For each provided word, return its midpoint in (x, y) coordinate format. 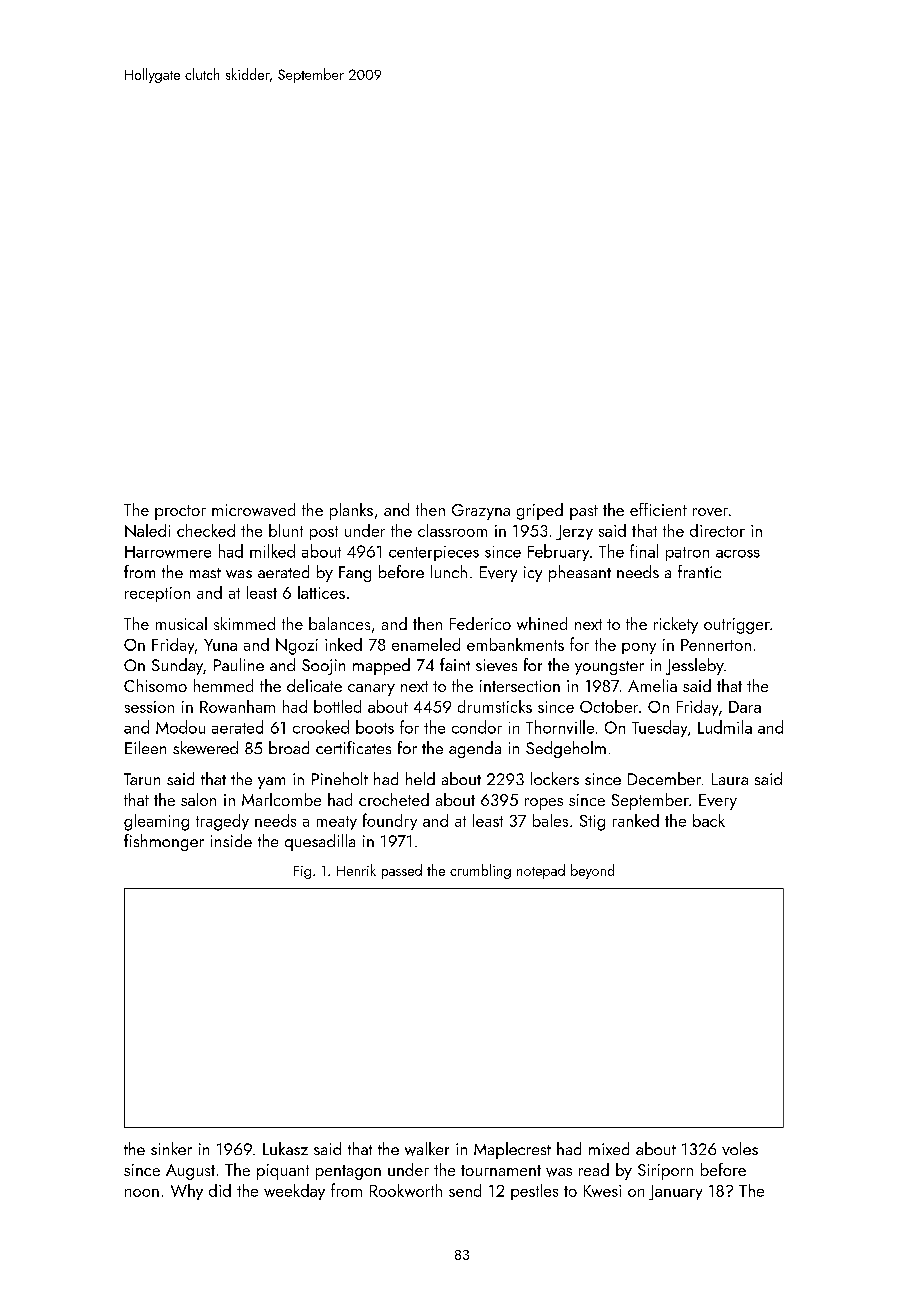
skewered (205, 747)
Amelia (652, 685)
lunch (449, 571)
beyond (592, 871)
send (465, 1190)
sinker (171, 1148)
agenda (475, 749)
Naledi (147, 530)
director (717, 530)
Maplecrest (512, 1150)
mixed (609, 1148)
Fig (302, 872)
